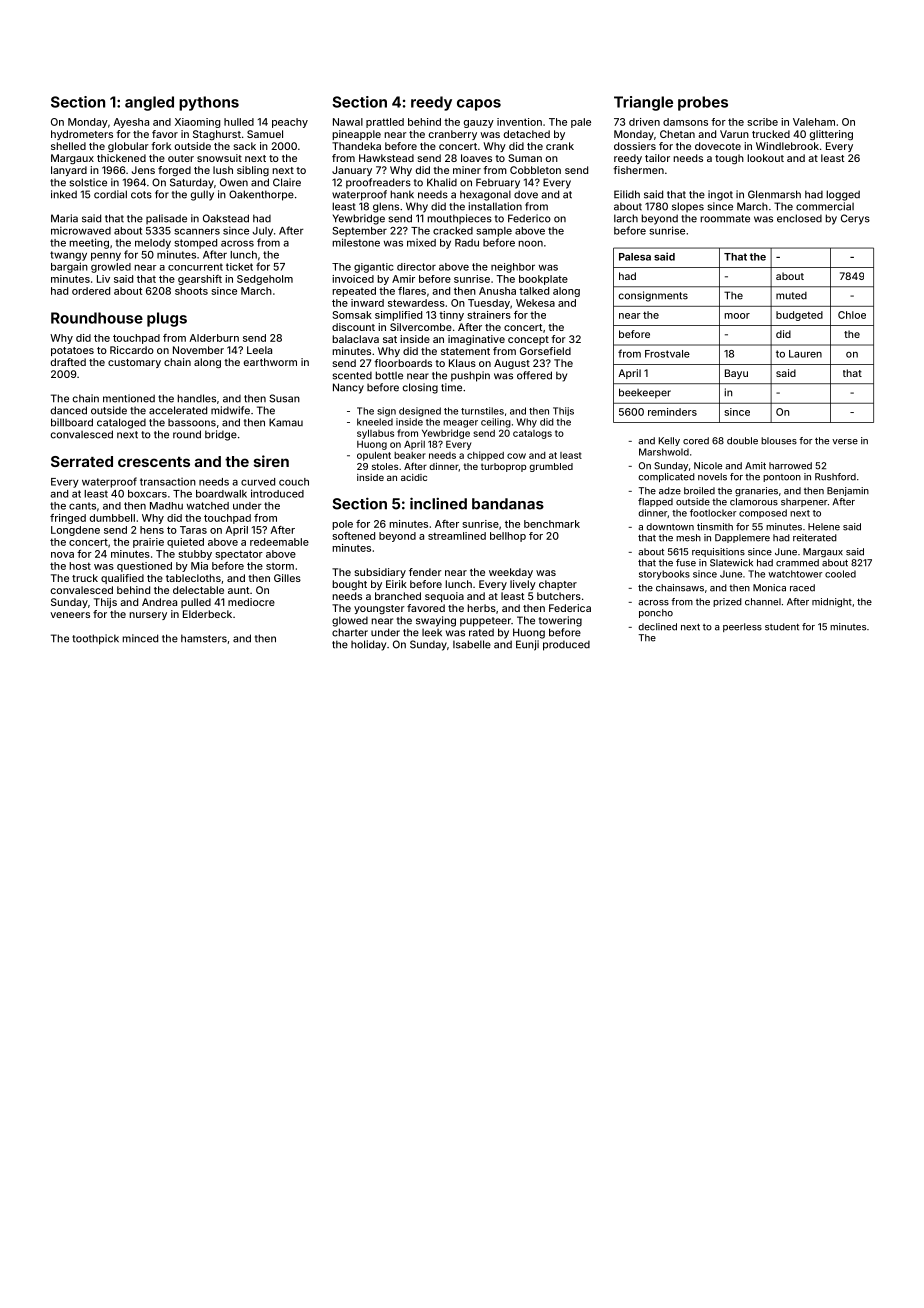 The height and width of the screenshot is (1308, 924). What do you see at coordinates (835, 477) in the screenshot?
I see `Rushford` at bounding box center [835, 477].
